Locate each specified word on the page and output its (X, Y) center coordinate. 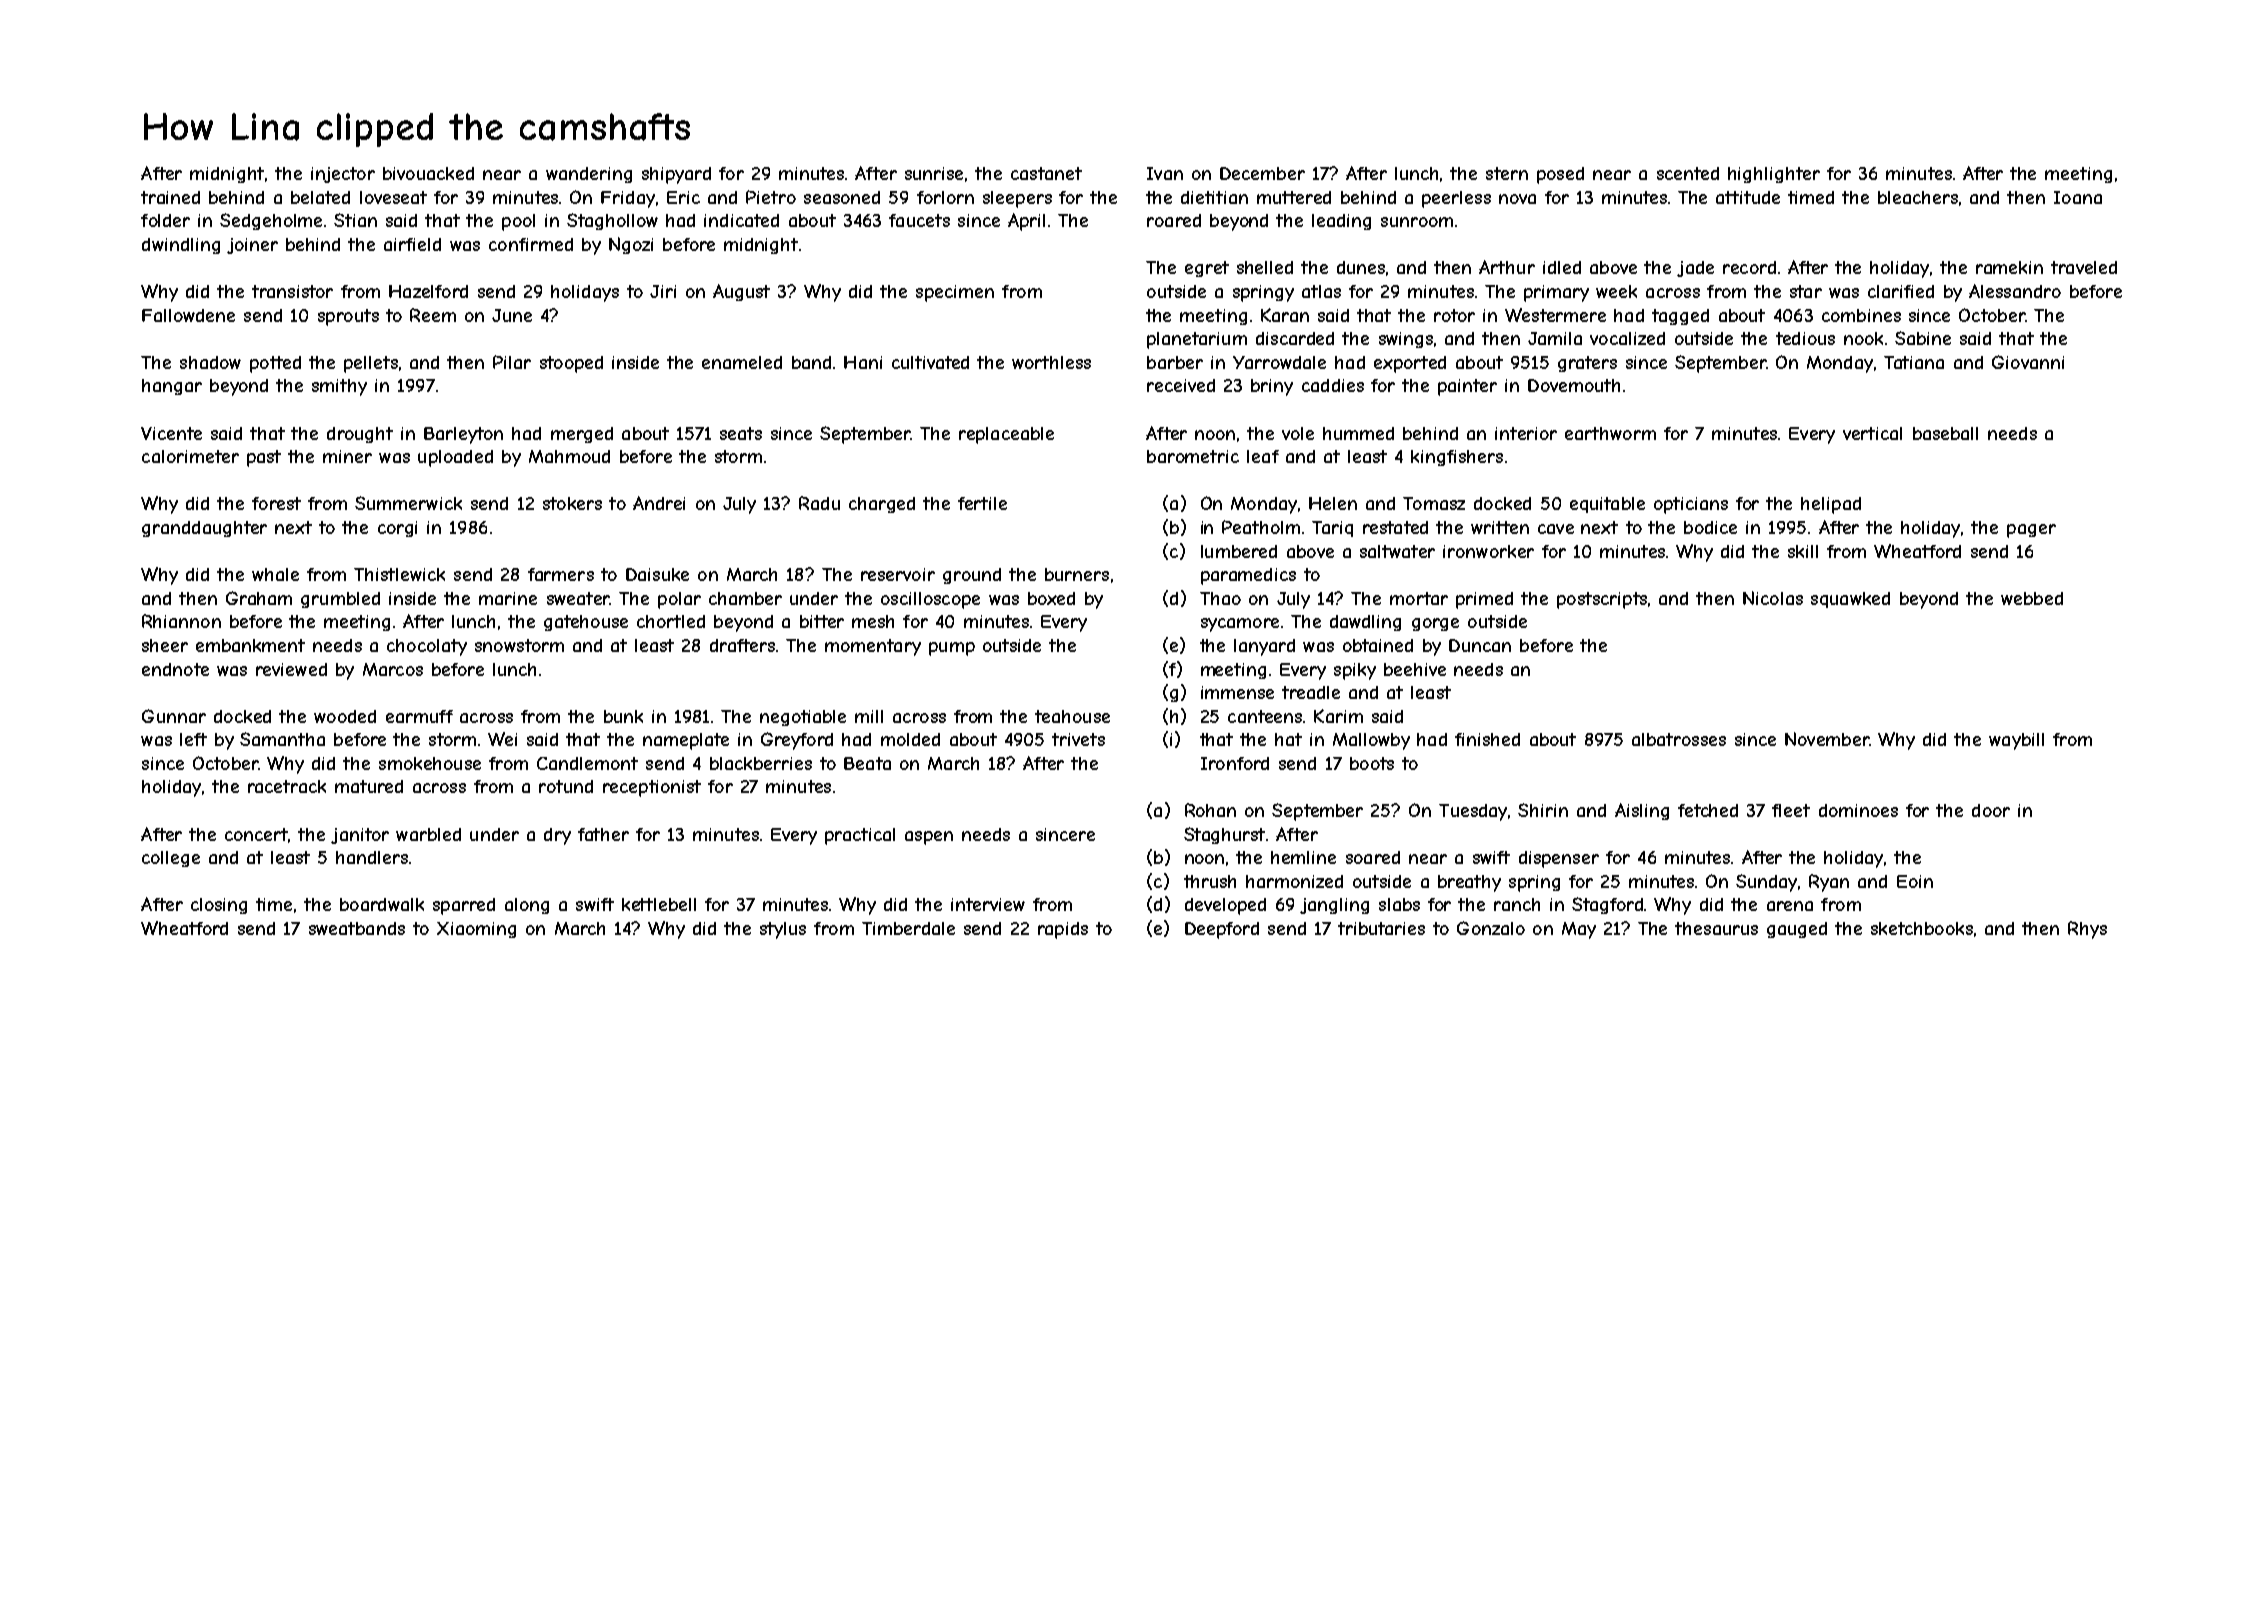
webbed (2032, 598)
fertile (982, 503)
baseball (1945, 433)
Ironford (1235, 763)
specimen (955, 293)
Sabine (1923, 338)
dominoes (1858, 810)
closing (219, 906)
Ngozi (631, 245)
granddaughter (204, 529)
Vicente (171, 433)
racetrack (287, 786)
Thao (1220, 598)
